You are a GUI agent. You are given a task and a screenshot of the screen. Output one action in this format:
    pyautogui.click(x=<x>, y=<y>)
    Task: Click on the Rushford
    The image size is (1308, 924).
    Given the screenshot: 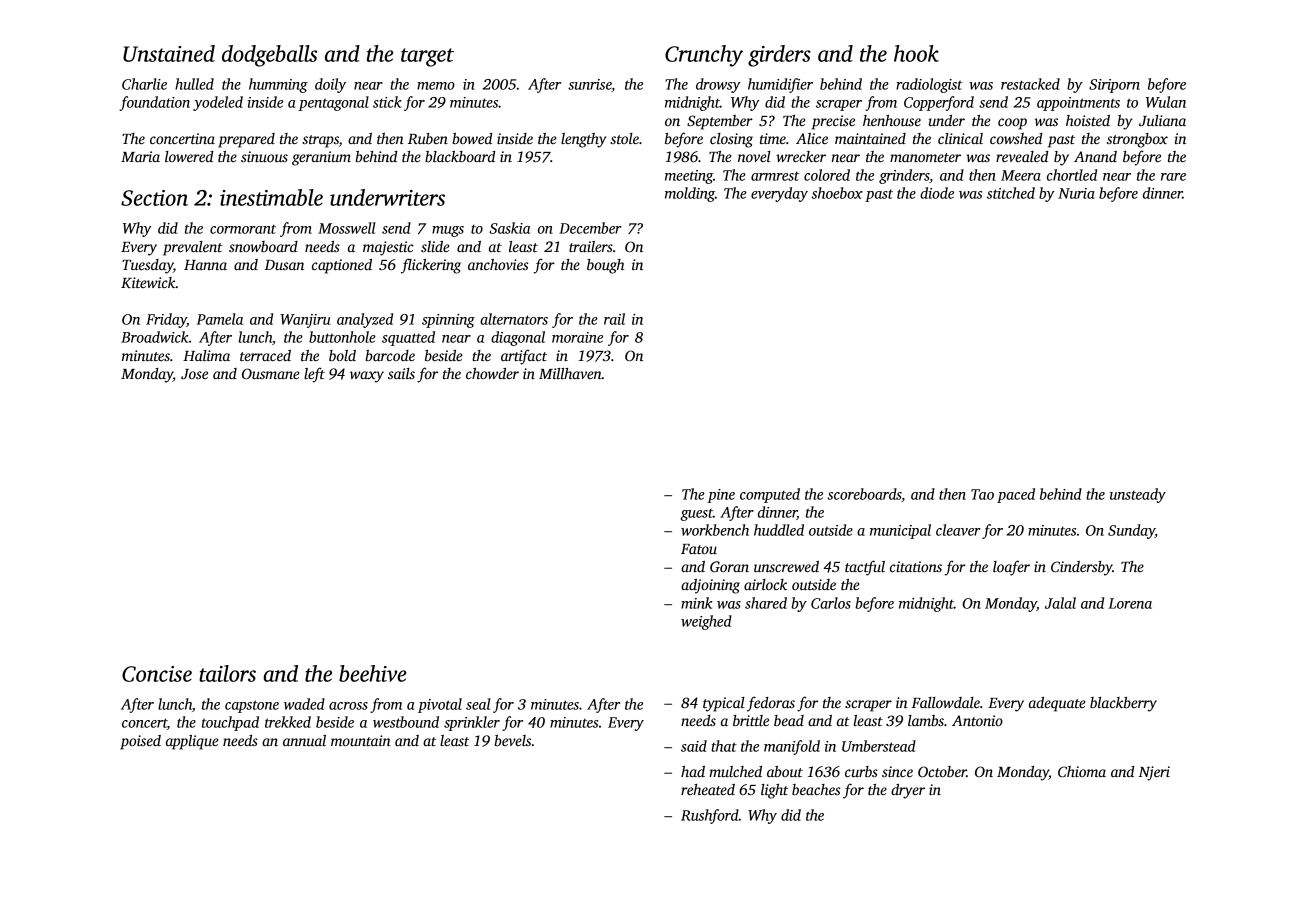 What is the action you would take?
    pyautogui.click(x=710, y=816)
